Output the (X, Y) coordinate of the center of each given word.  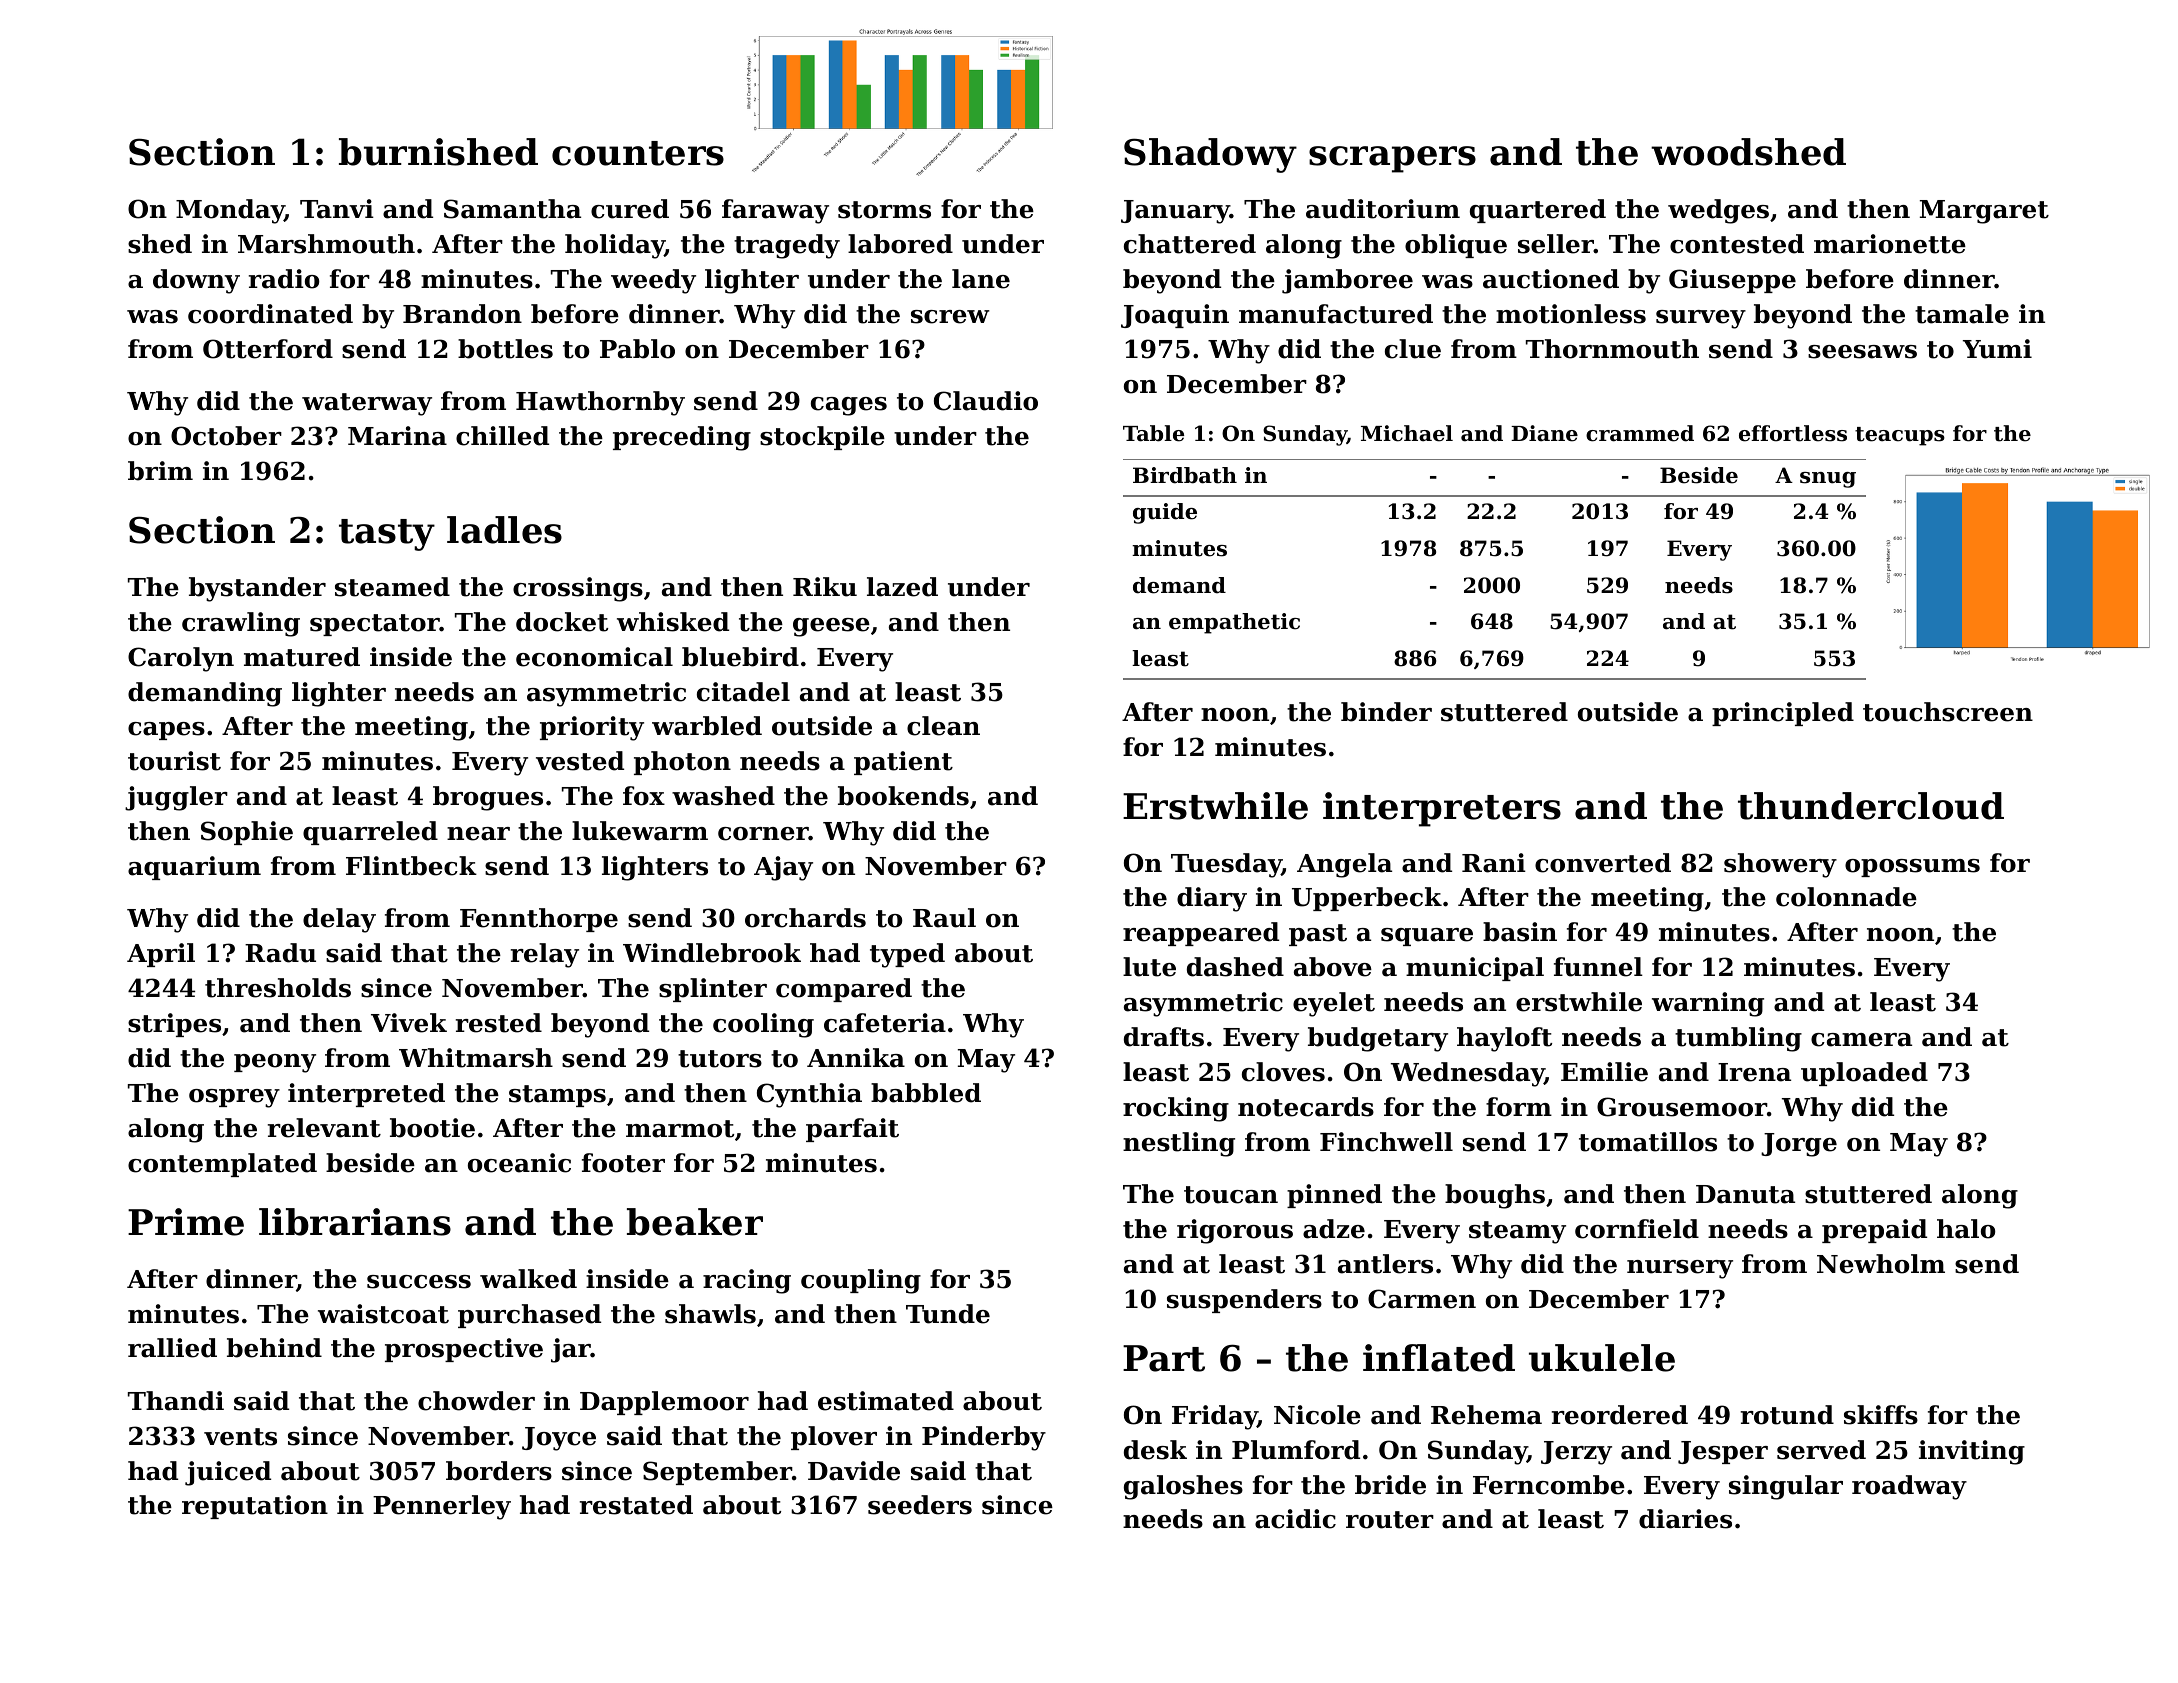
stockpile (822, 438)
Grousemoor (1682, 1107)
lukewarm (640, 831)
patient (903, 763)
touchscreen (1948, 712)
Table (1153, 433)
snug (1828, 480)
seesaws (1862, 352)
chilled (502, 436)
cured (630, 209)
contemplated (222, 1165)
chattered (1190, 244)
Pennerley (442, 1507)
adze (1334, 1229)
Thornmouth (1612, 349)
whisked (673, 622)
